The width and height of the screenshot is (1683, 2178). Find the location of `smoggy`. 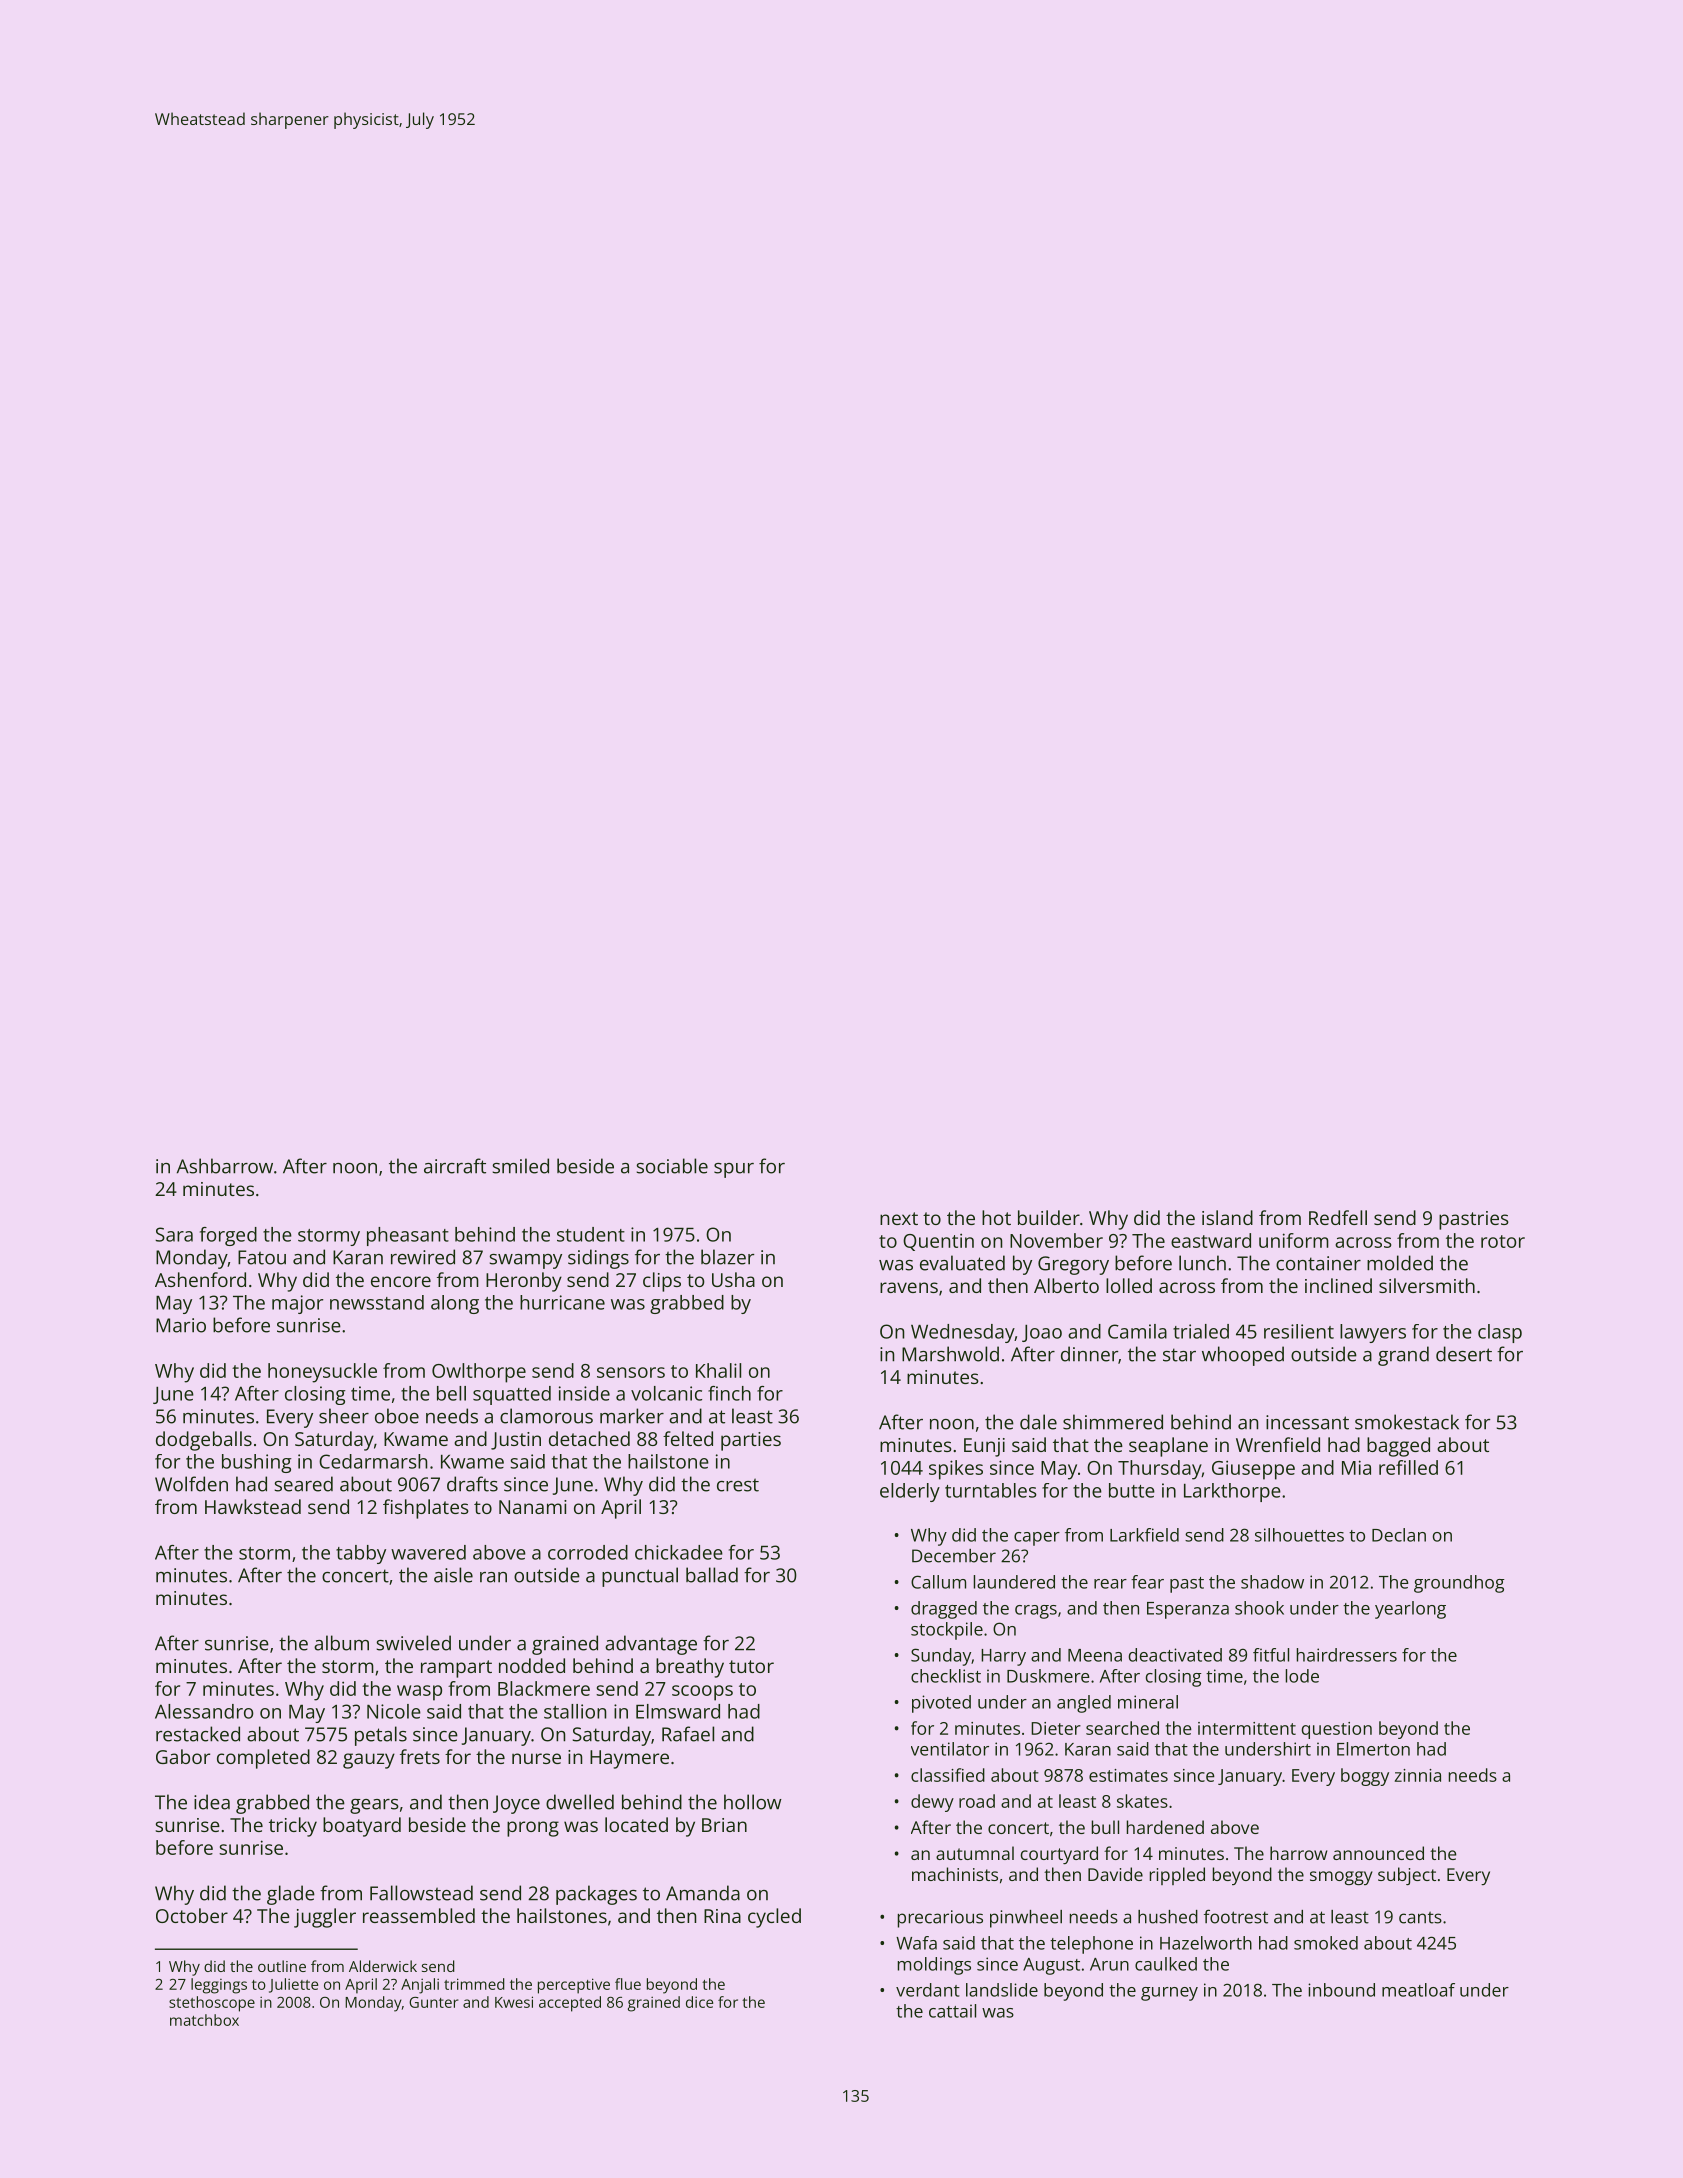

smoggy is located at coordinates (1341, 1878).
